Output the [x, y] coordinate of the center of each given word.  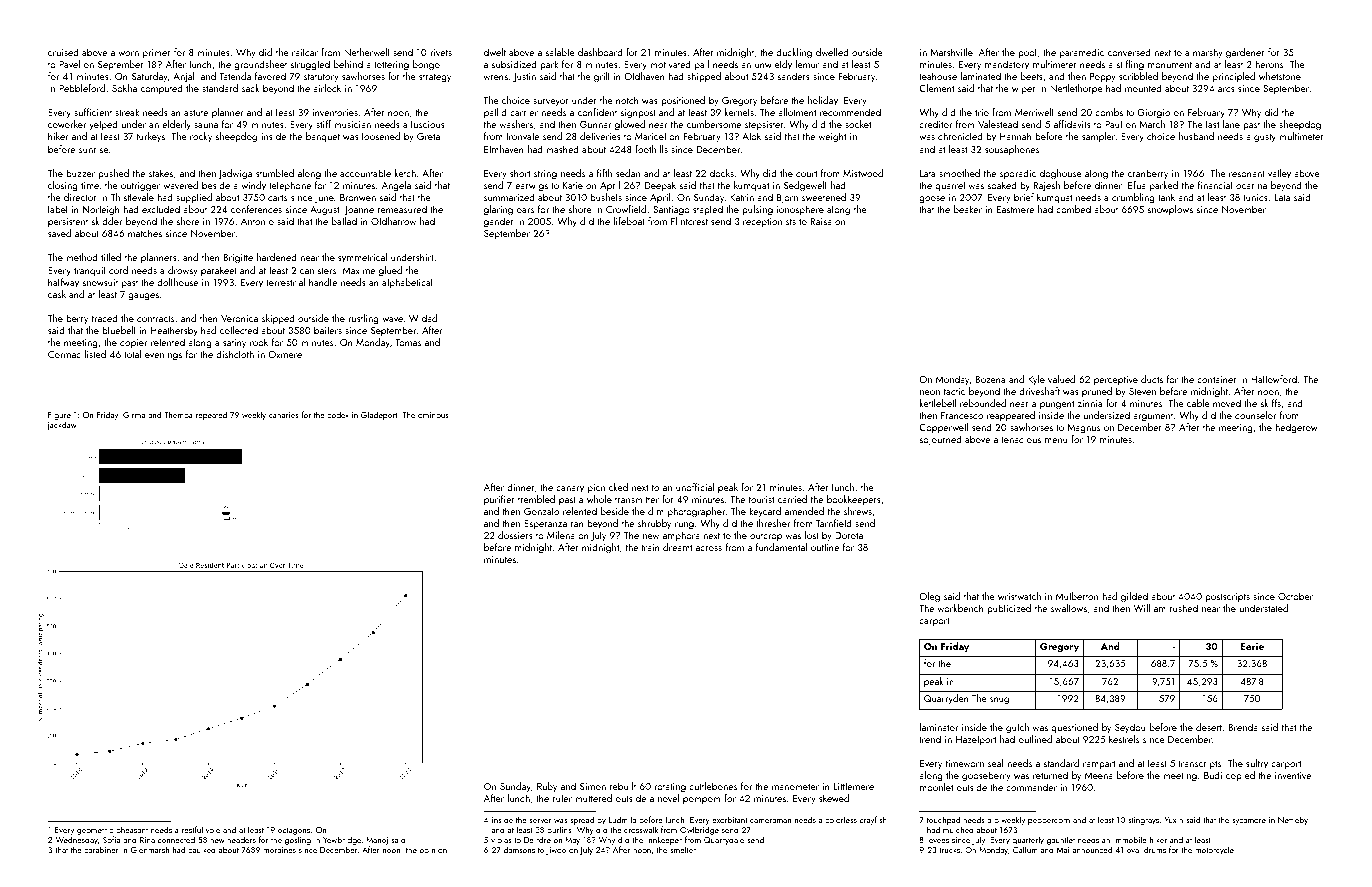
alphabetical [407, 283]
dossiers [515, 535]
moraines [279, 850]
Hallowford [1274, 379]
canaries [284, 415]
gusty [1265, 138]
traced [104, 318]
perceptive [1116, 380]
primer [157, 53]
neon [930, 392]
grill [602, 77]
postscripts [1227, 597]
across [709, 548]
